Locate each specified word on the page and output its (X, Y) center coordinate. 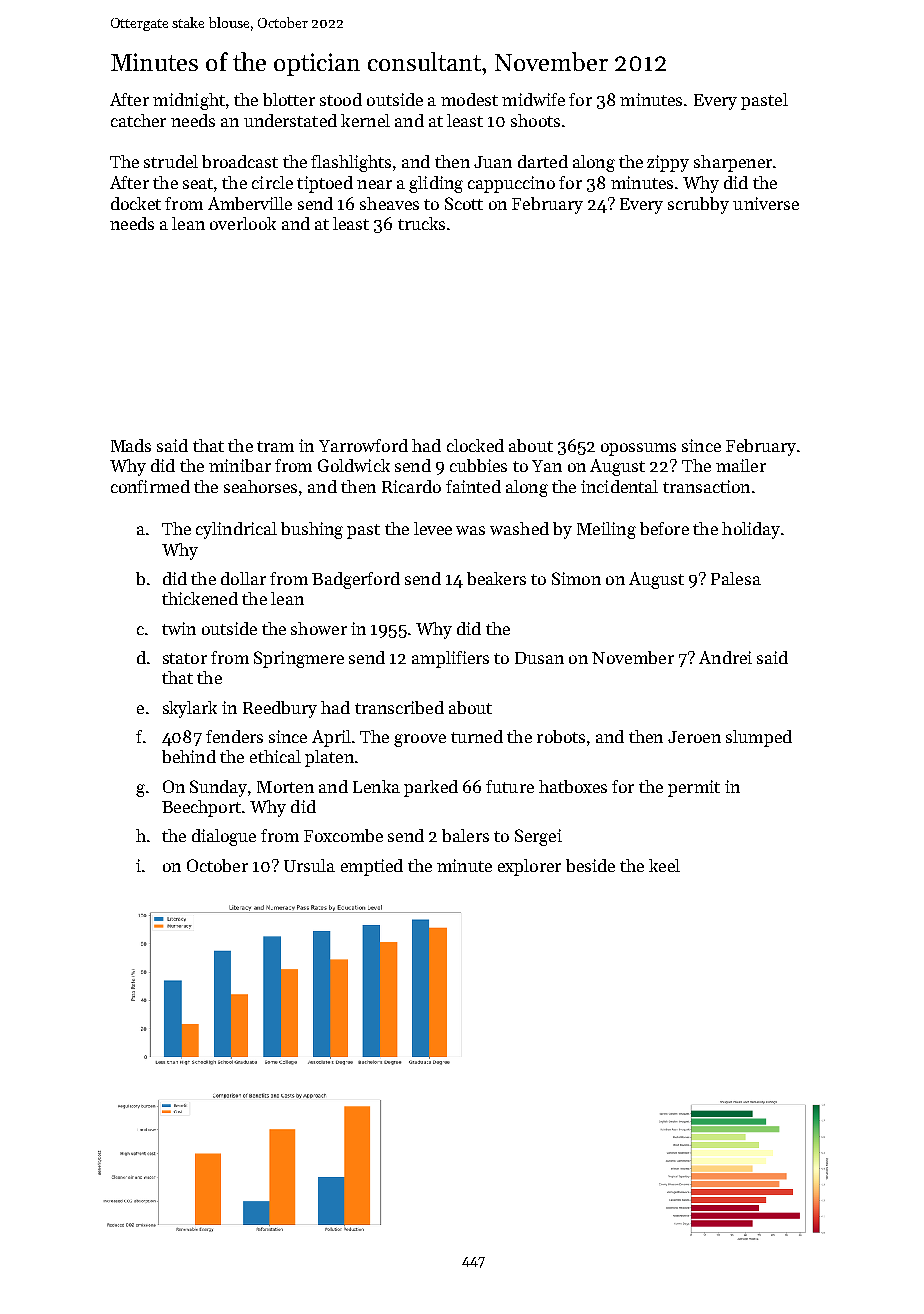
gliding (436, 184)
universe (766, 203)
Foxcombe (343, 835)
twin (179, 628)
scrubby (698, 205)
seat (198, 183)
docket (136, 203)
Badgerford (356, 580)
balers (465, 835)
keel (664, 865)
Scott (464, 203)
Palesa (736, 578)
